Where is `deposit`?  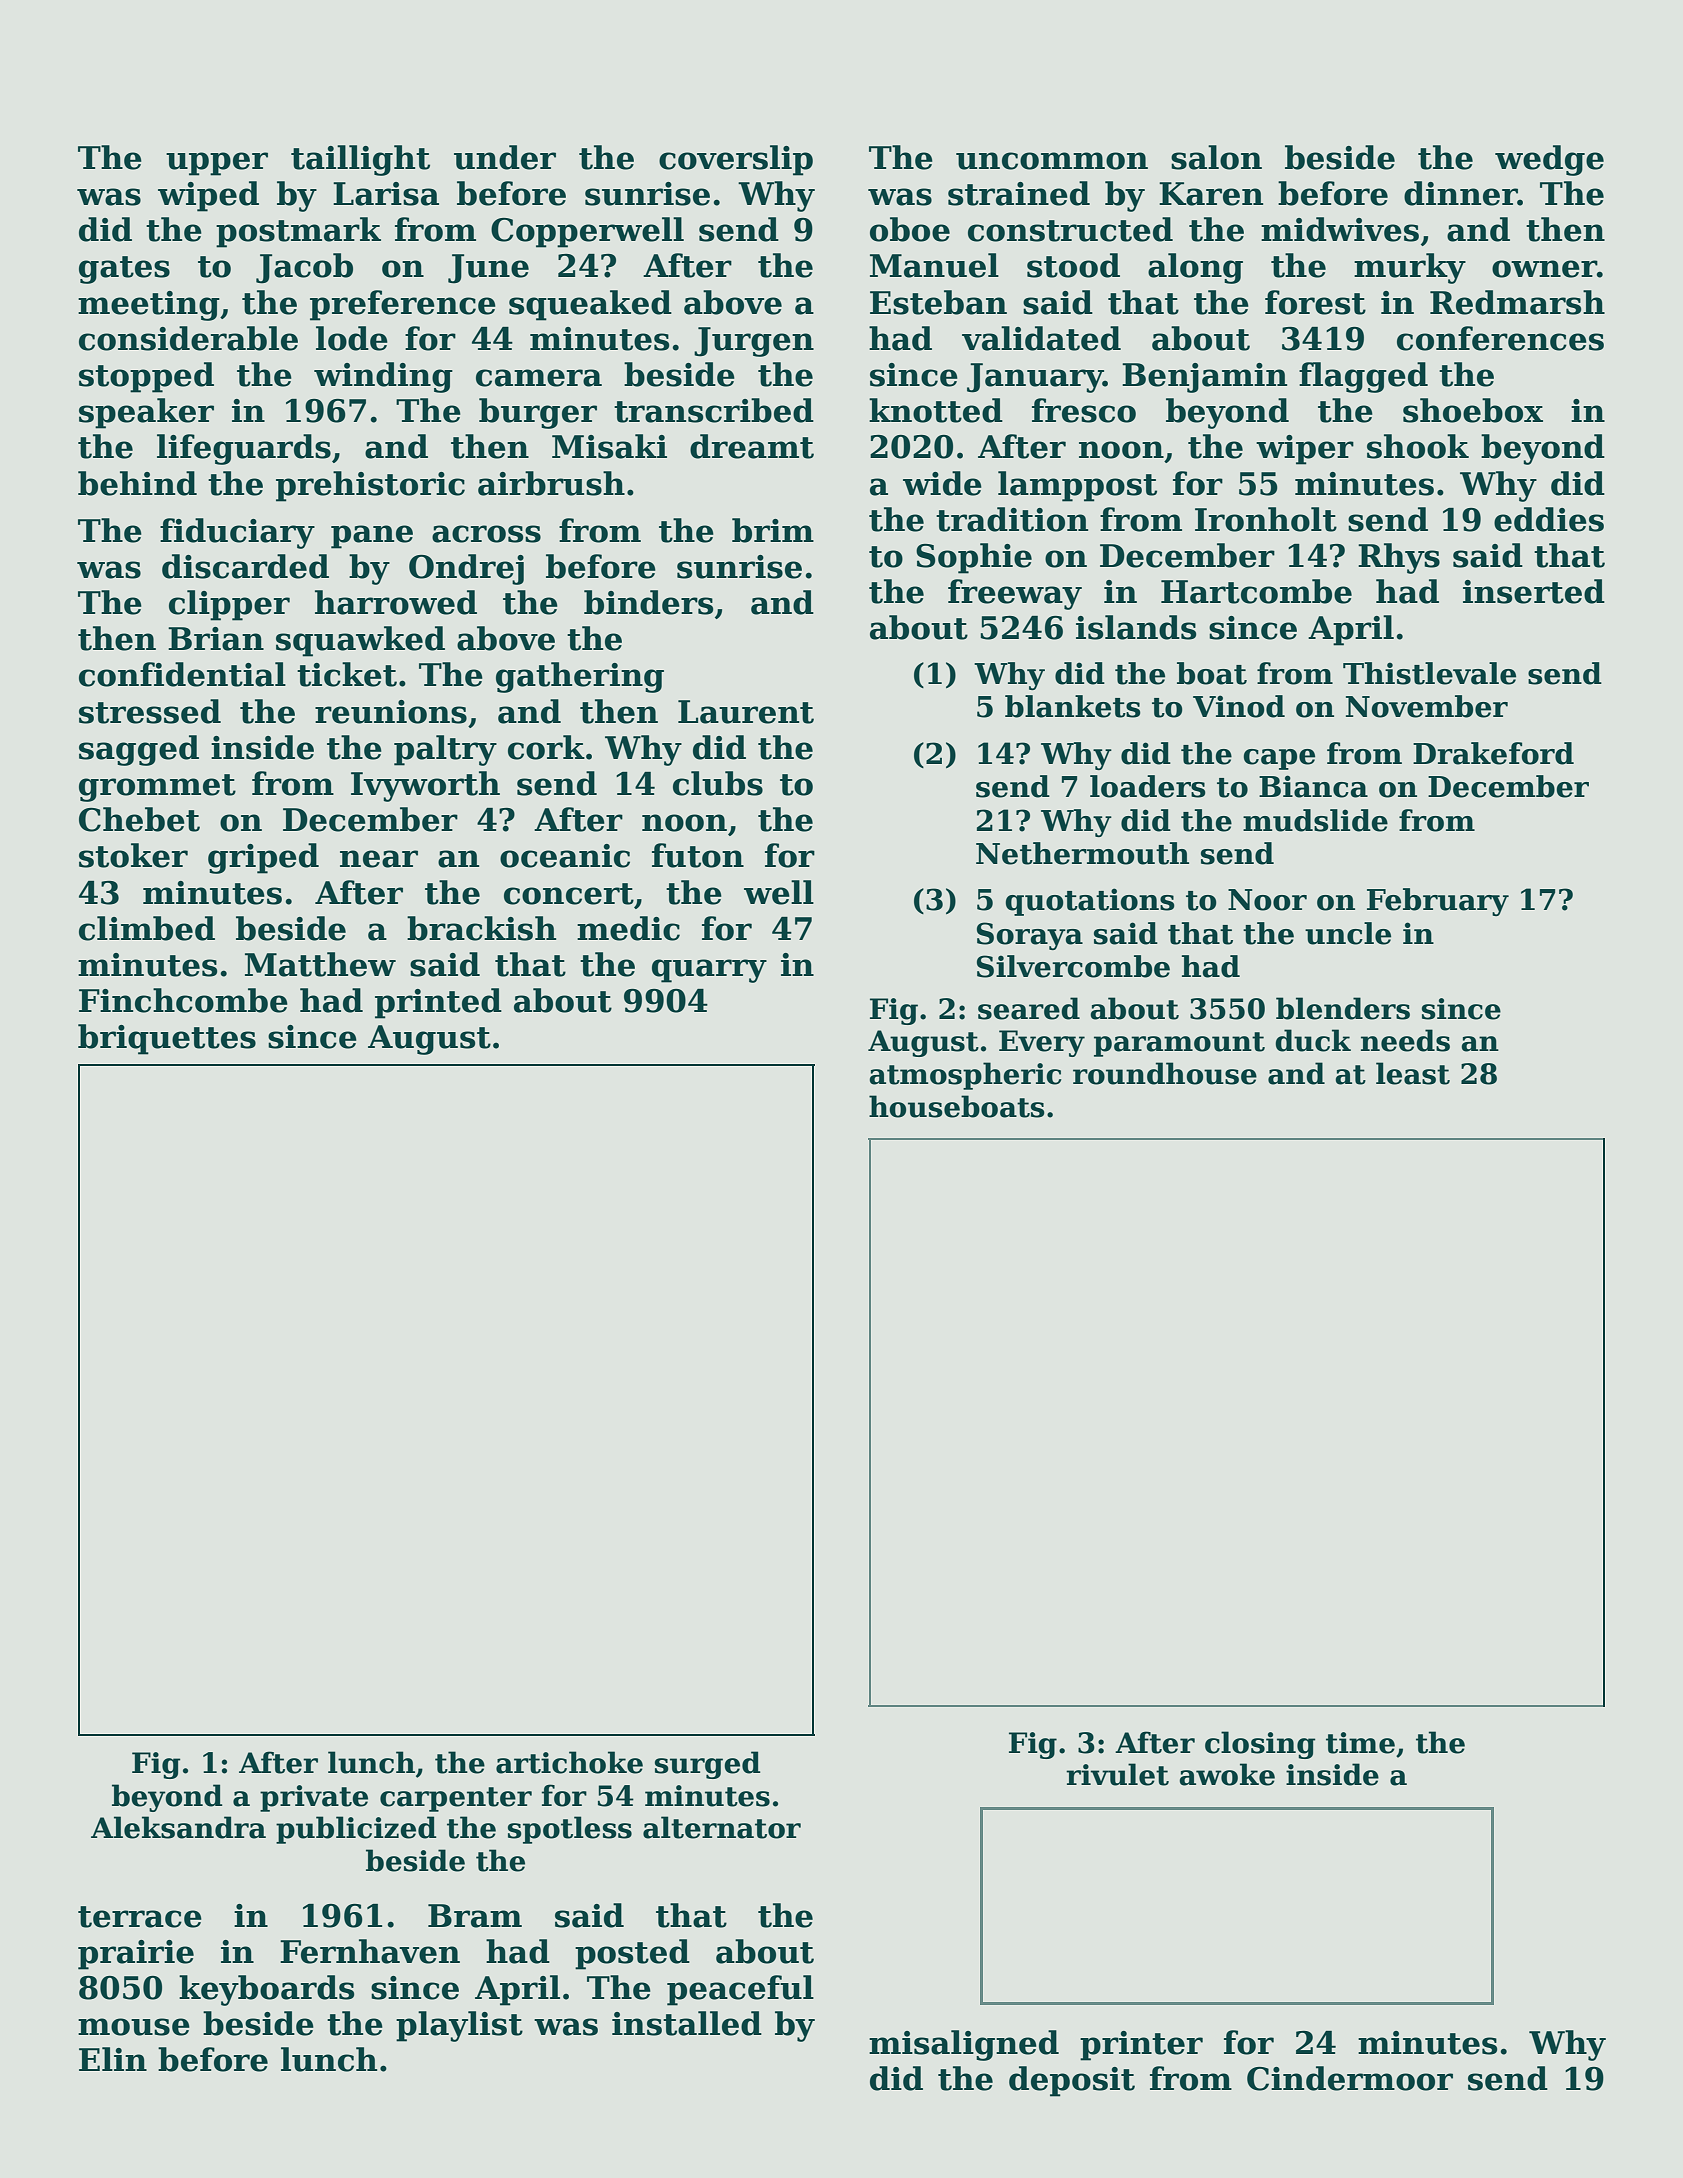 deposit is located at coordinates (1072, 2081).
